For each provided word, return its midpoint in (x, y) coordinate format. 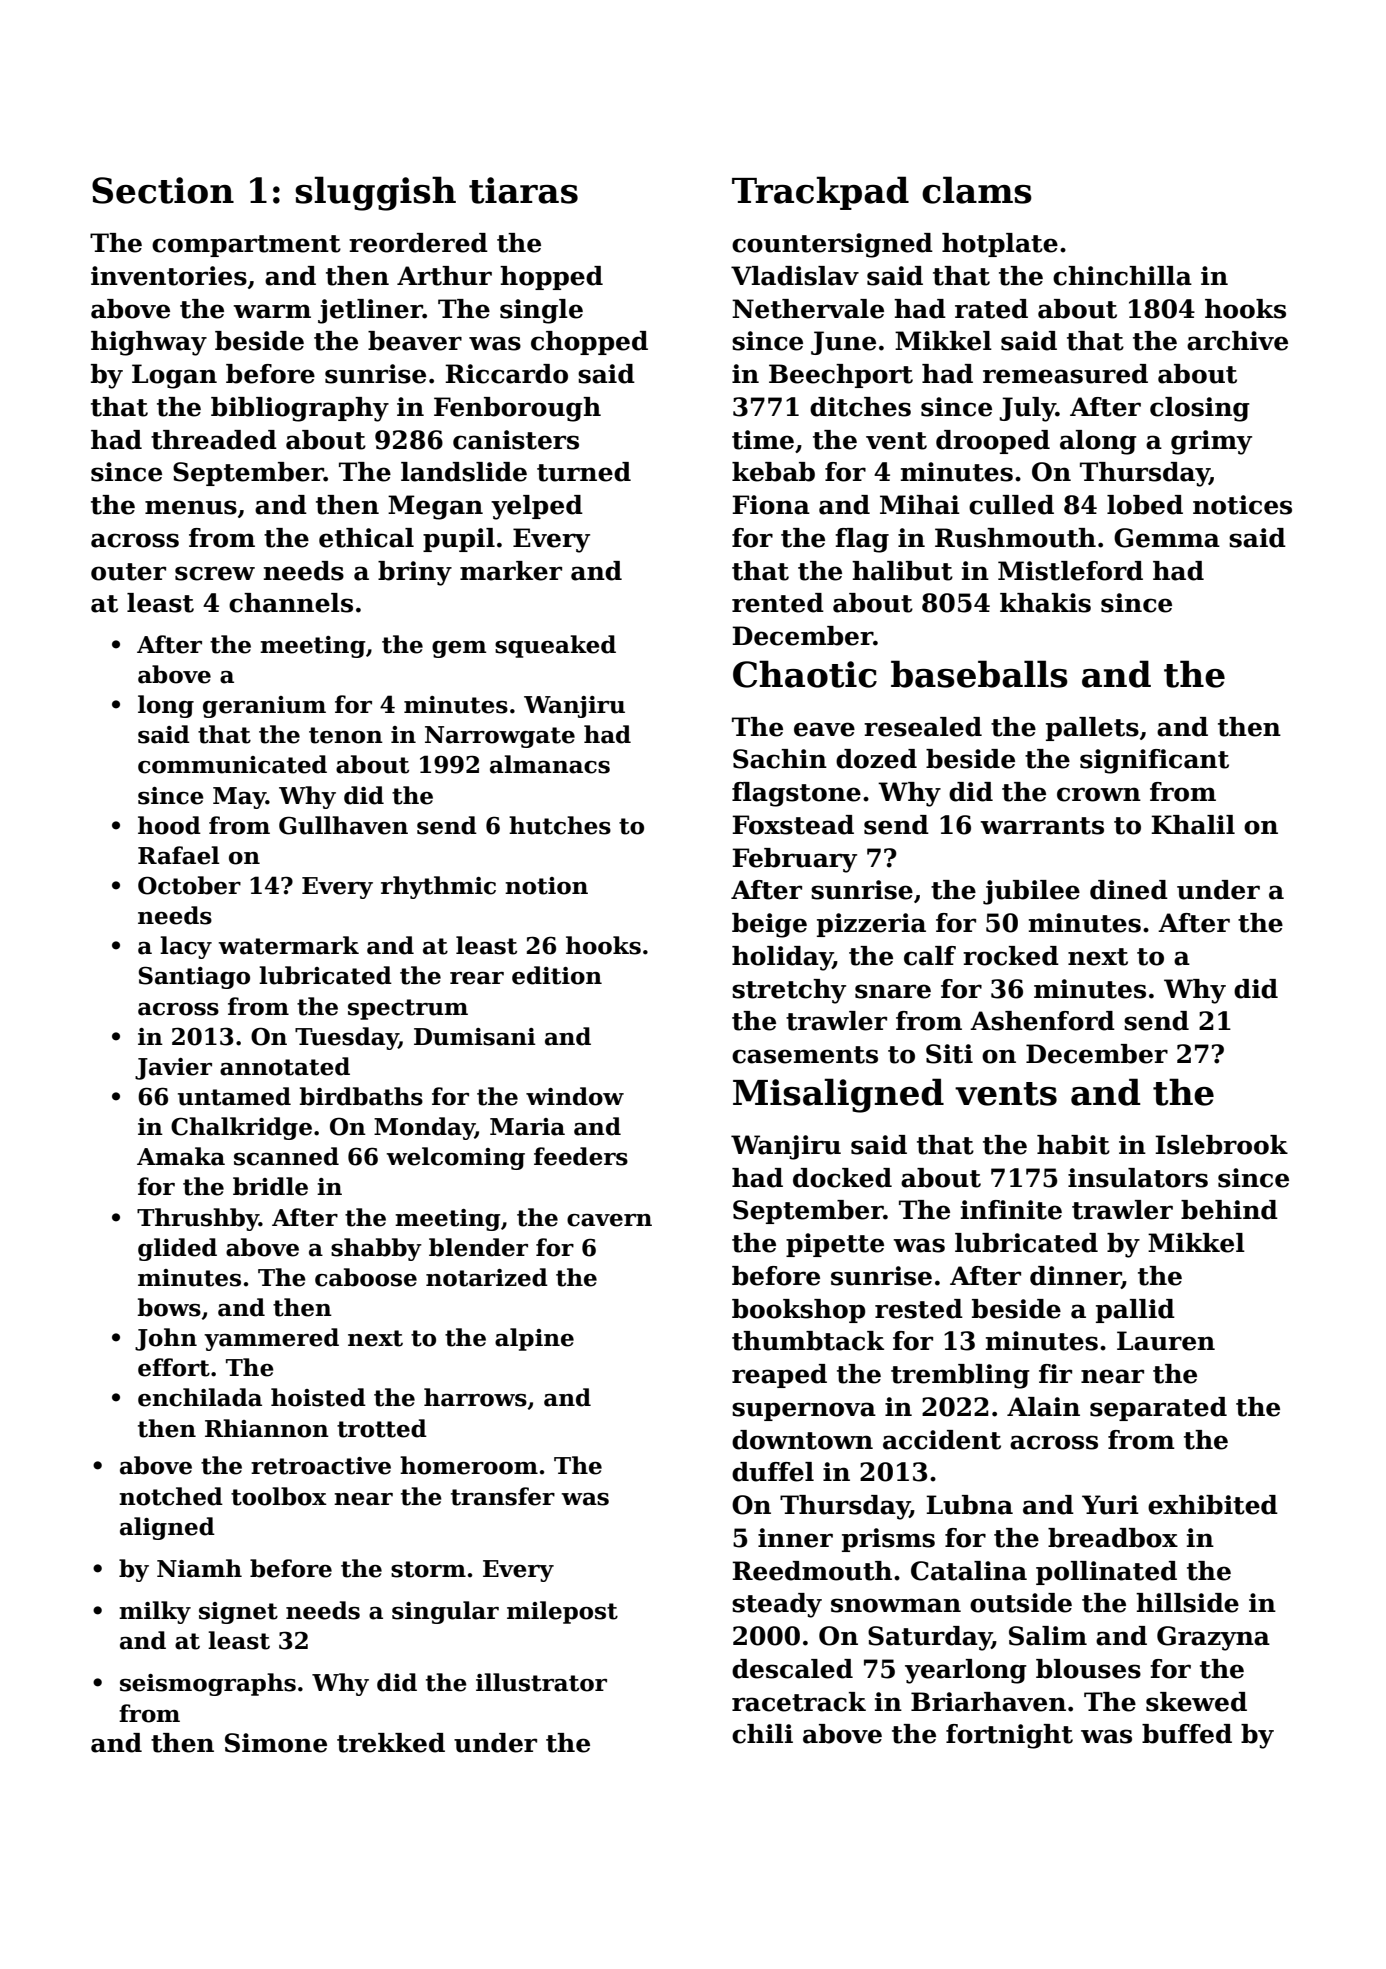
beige (769, 925)
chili (762, 1734)
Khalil (1193, 825)
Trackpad (820, 193)
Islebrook (1221, 1145)
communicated (232, 764)
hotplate (1000, 245)
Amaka (181, 1156)
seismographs (208, 1684)
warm (272, 311)
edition (557, 975)
